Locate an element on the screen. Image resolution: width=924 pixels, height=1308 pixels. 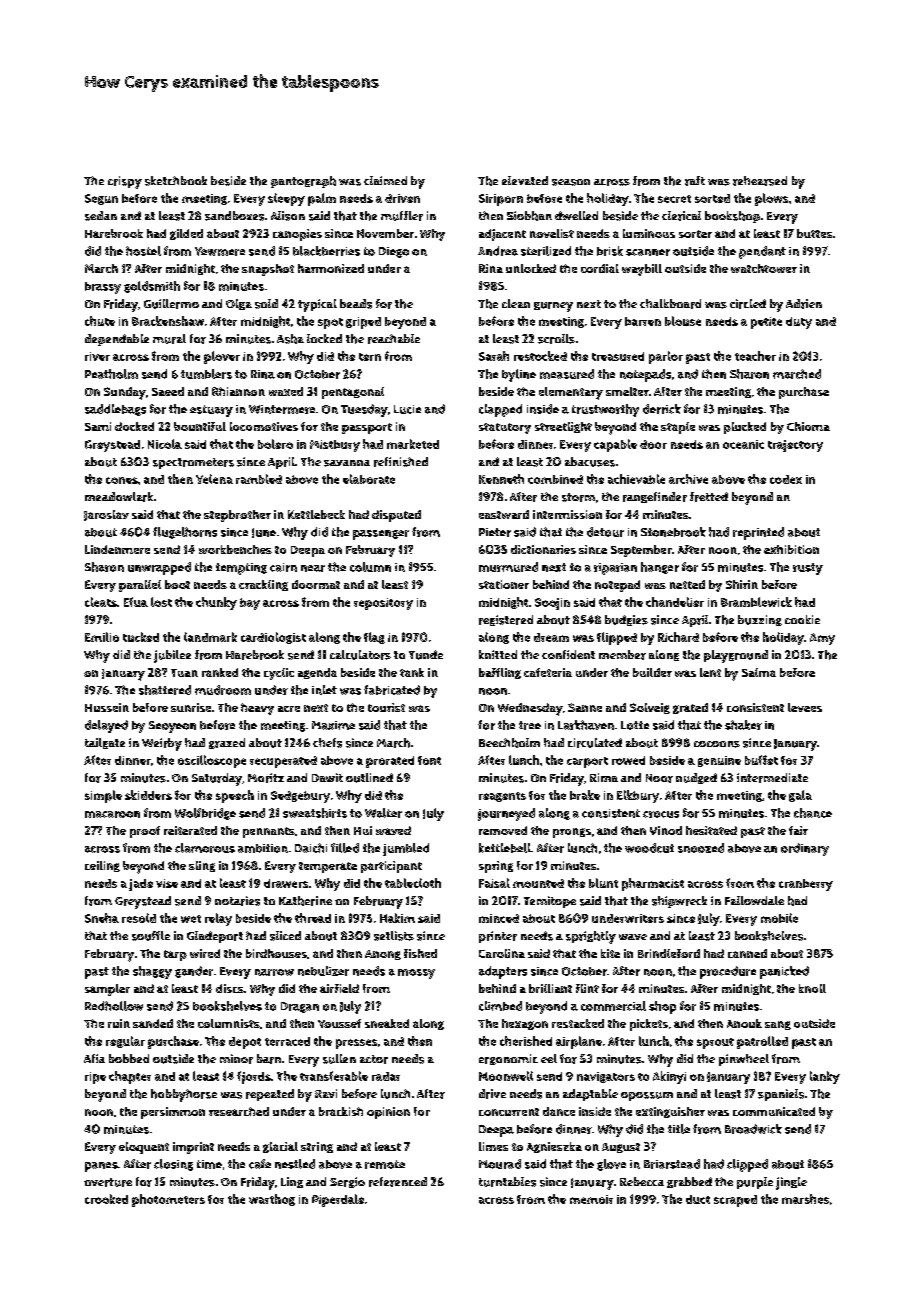
Siobhan is located at coordinates (529, 216).
